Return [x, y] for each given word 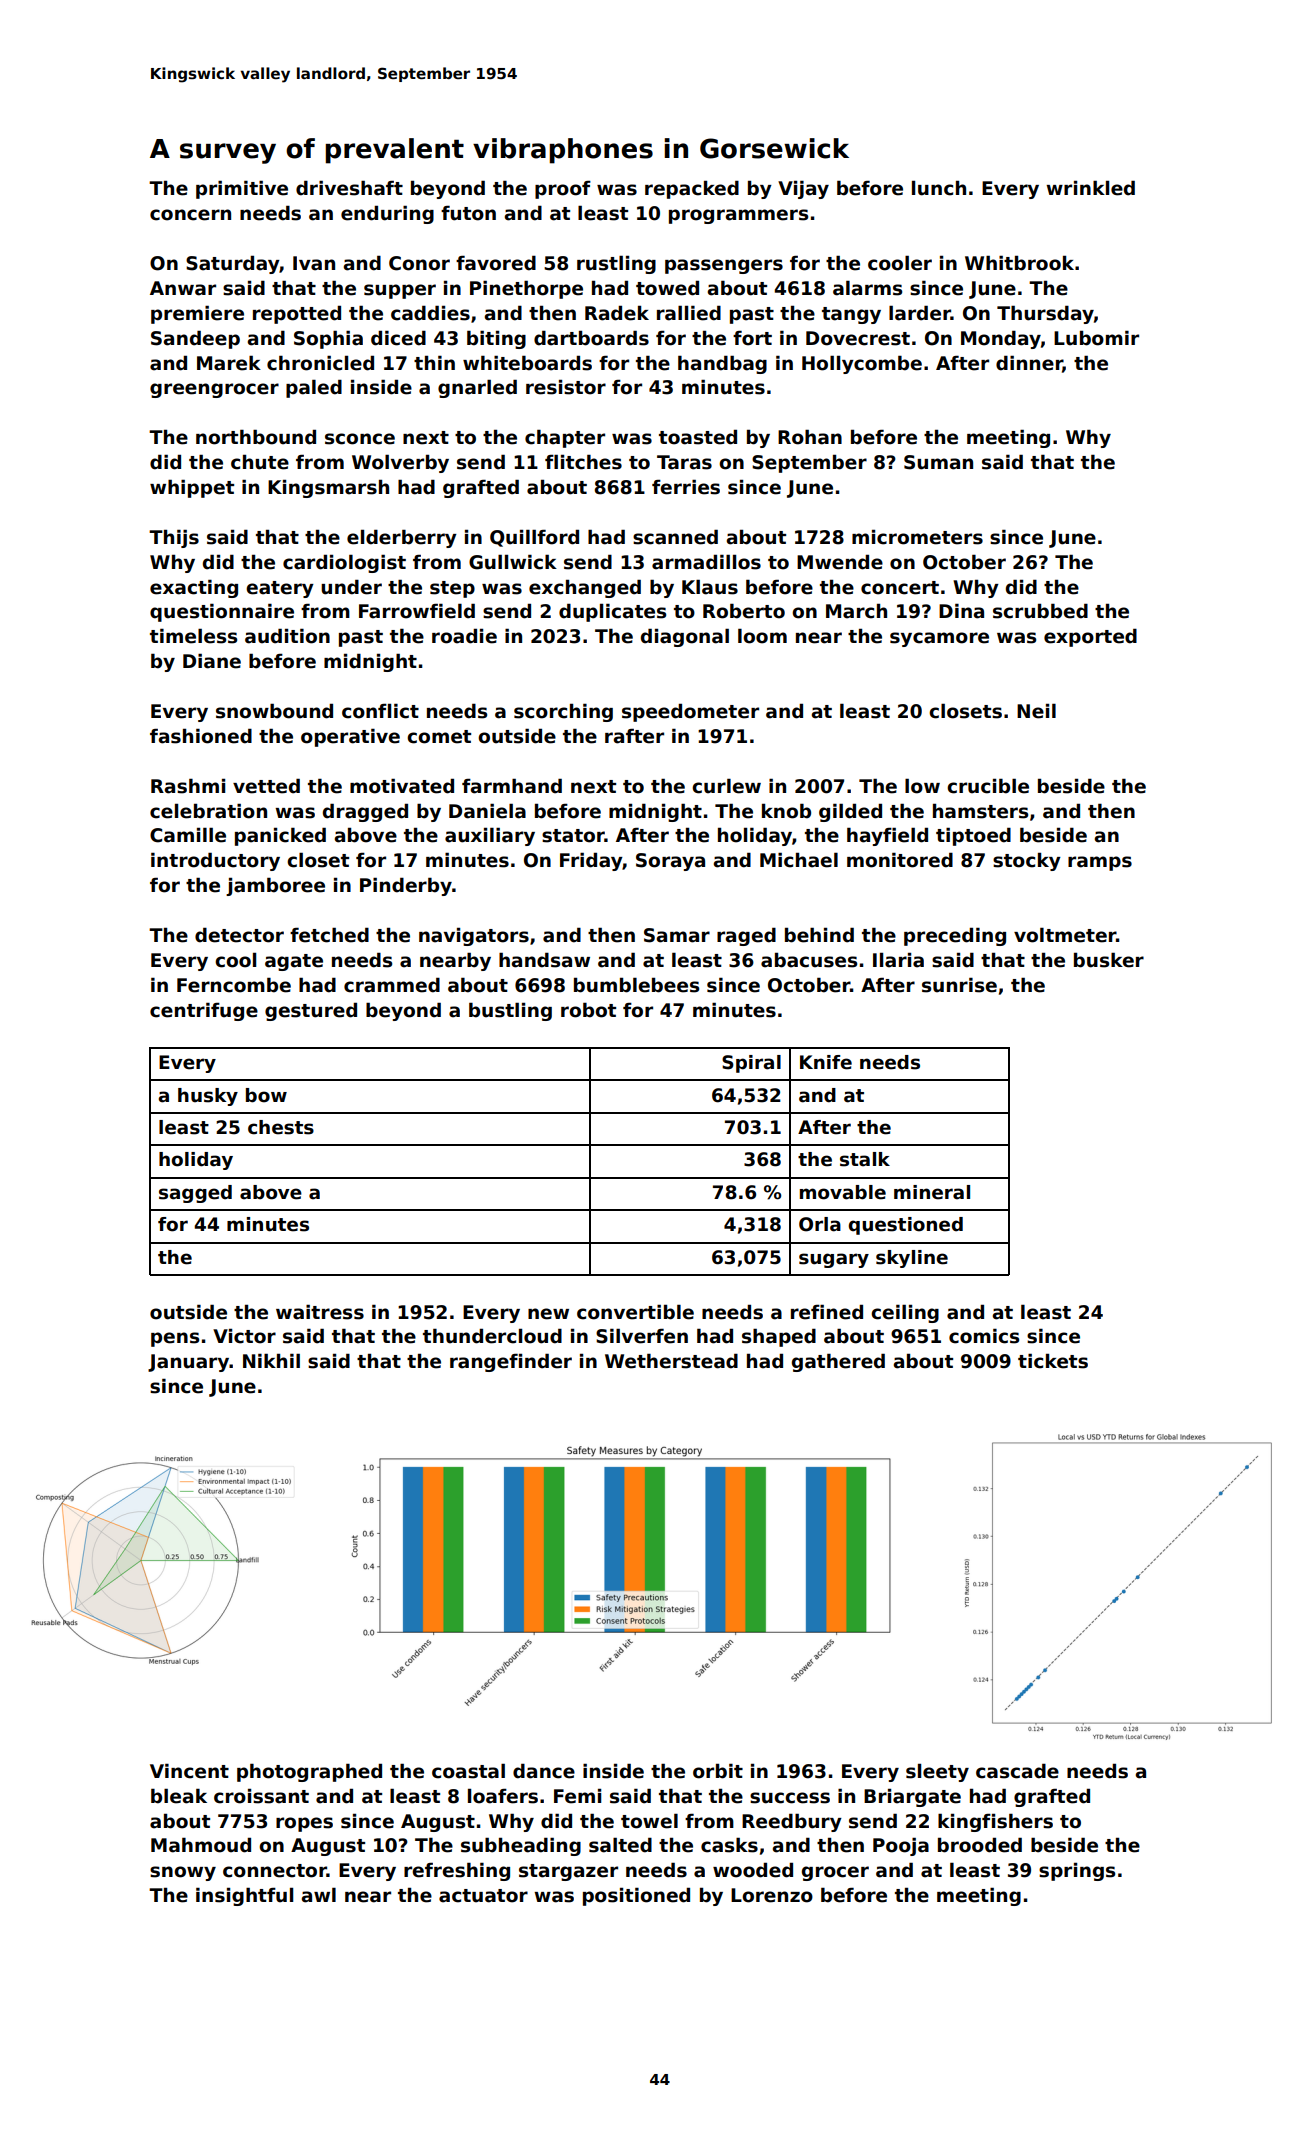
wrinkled [1090, 188]
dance [544, 1771]
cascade [1017, 1771]
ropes [304, 1824]
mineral [932, 1192]
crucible [988, 786]
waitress [320, 1312]
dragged [365, 812]
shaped [779, 1337]
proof [563, 190]
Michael [799, 860]
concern [190, 215]
